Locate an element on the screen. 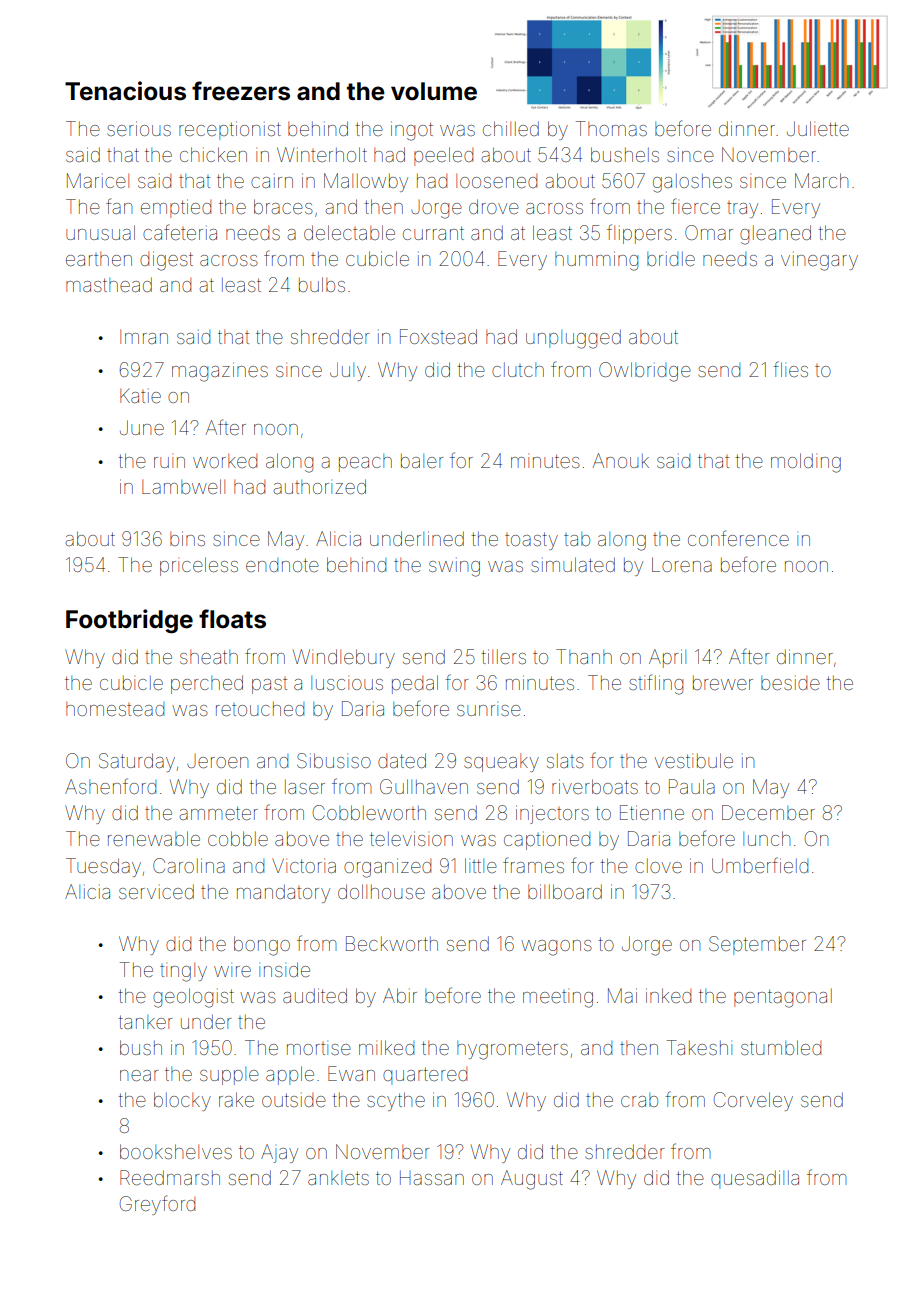  bridle is located at coordinates (671, 259).
